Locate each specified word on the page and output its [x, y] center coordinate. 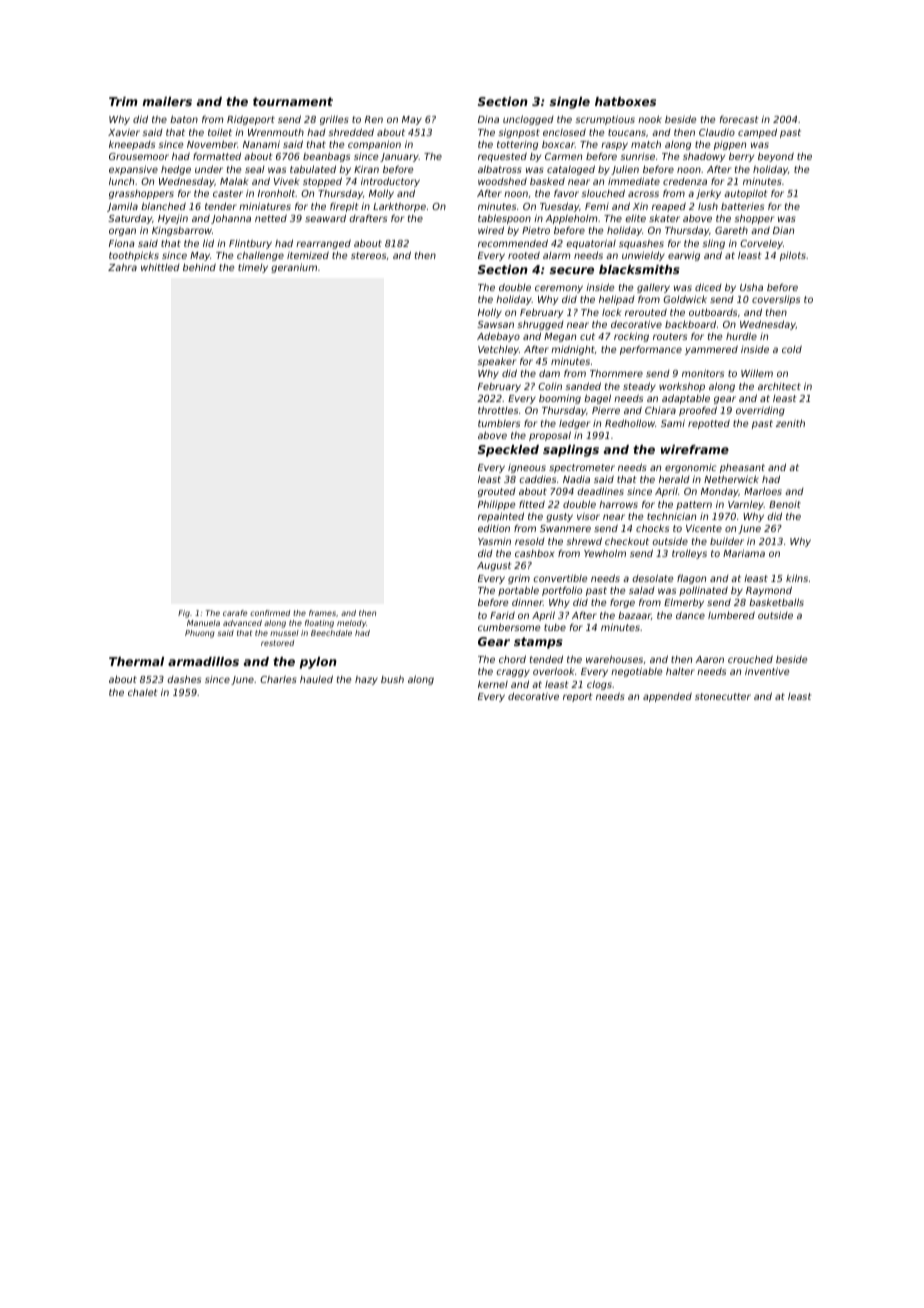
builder [727, 541]
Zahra [122, 267]
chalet [142, 692]
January [399, 157]
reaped [669, 207]
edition [494, 528]
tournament [293, 101]
